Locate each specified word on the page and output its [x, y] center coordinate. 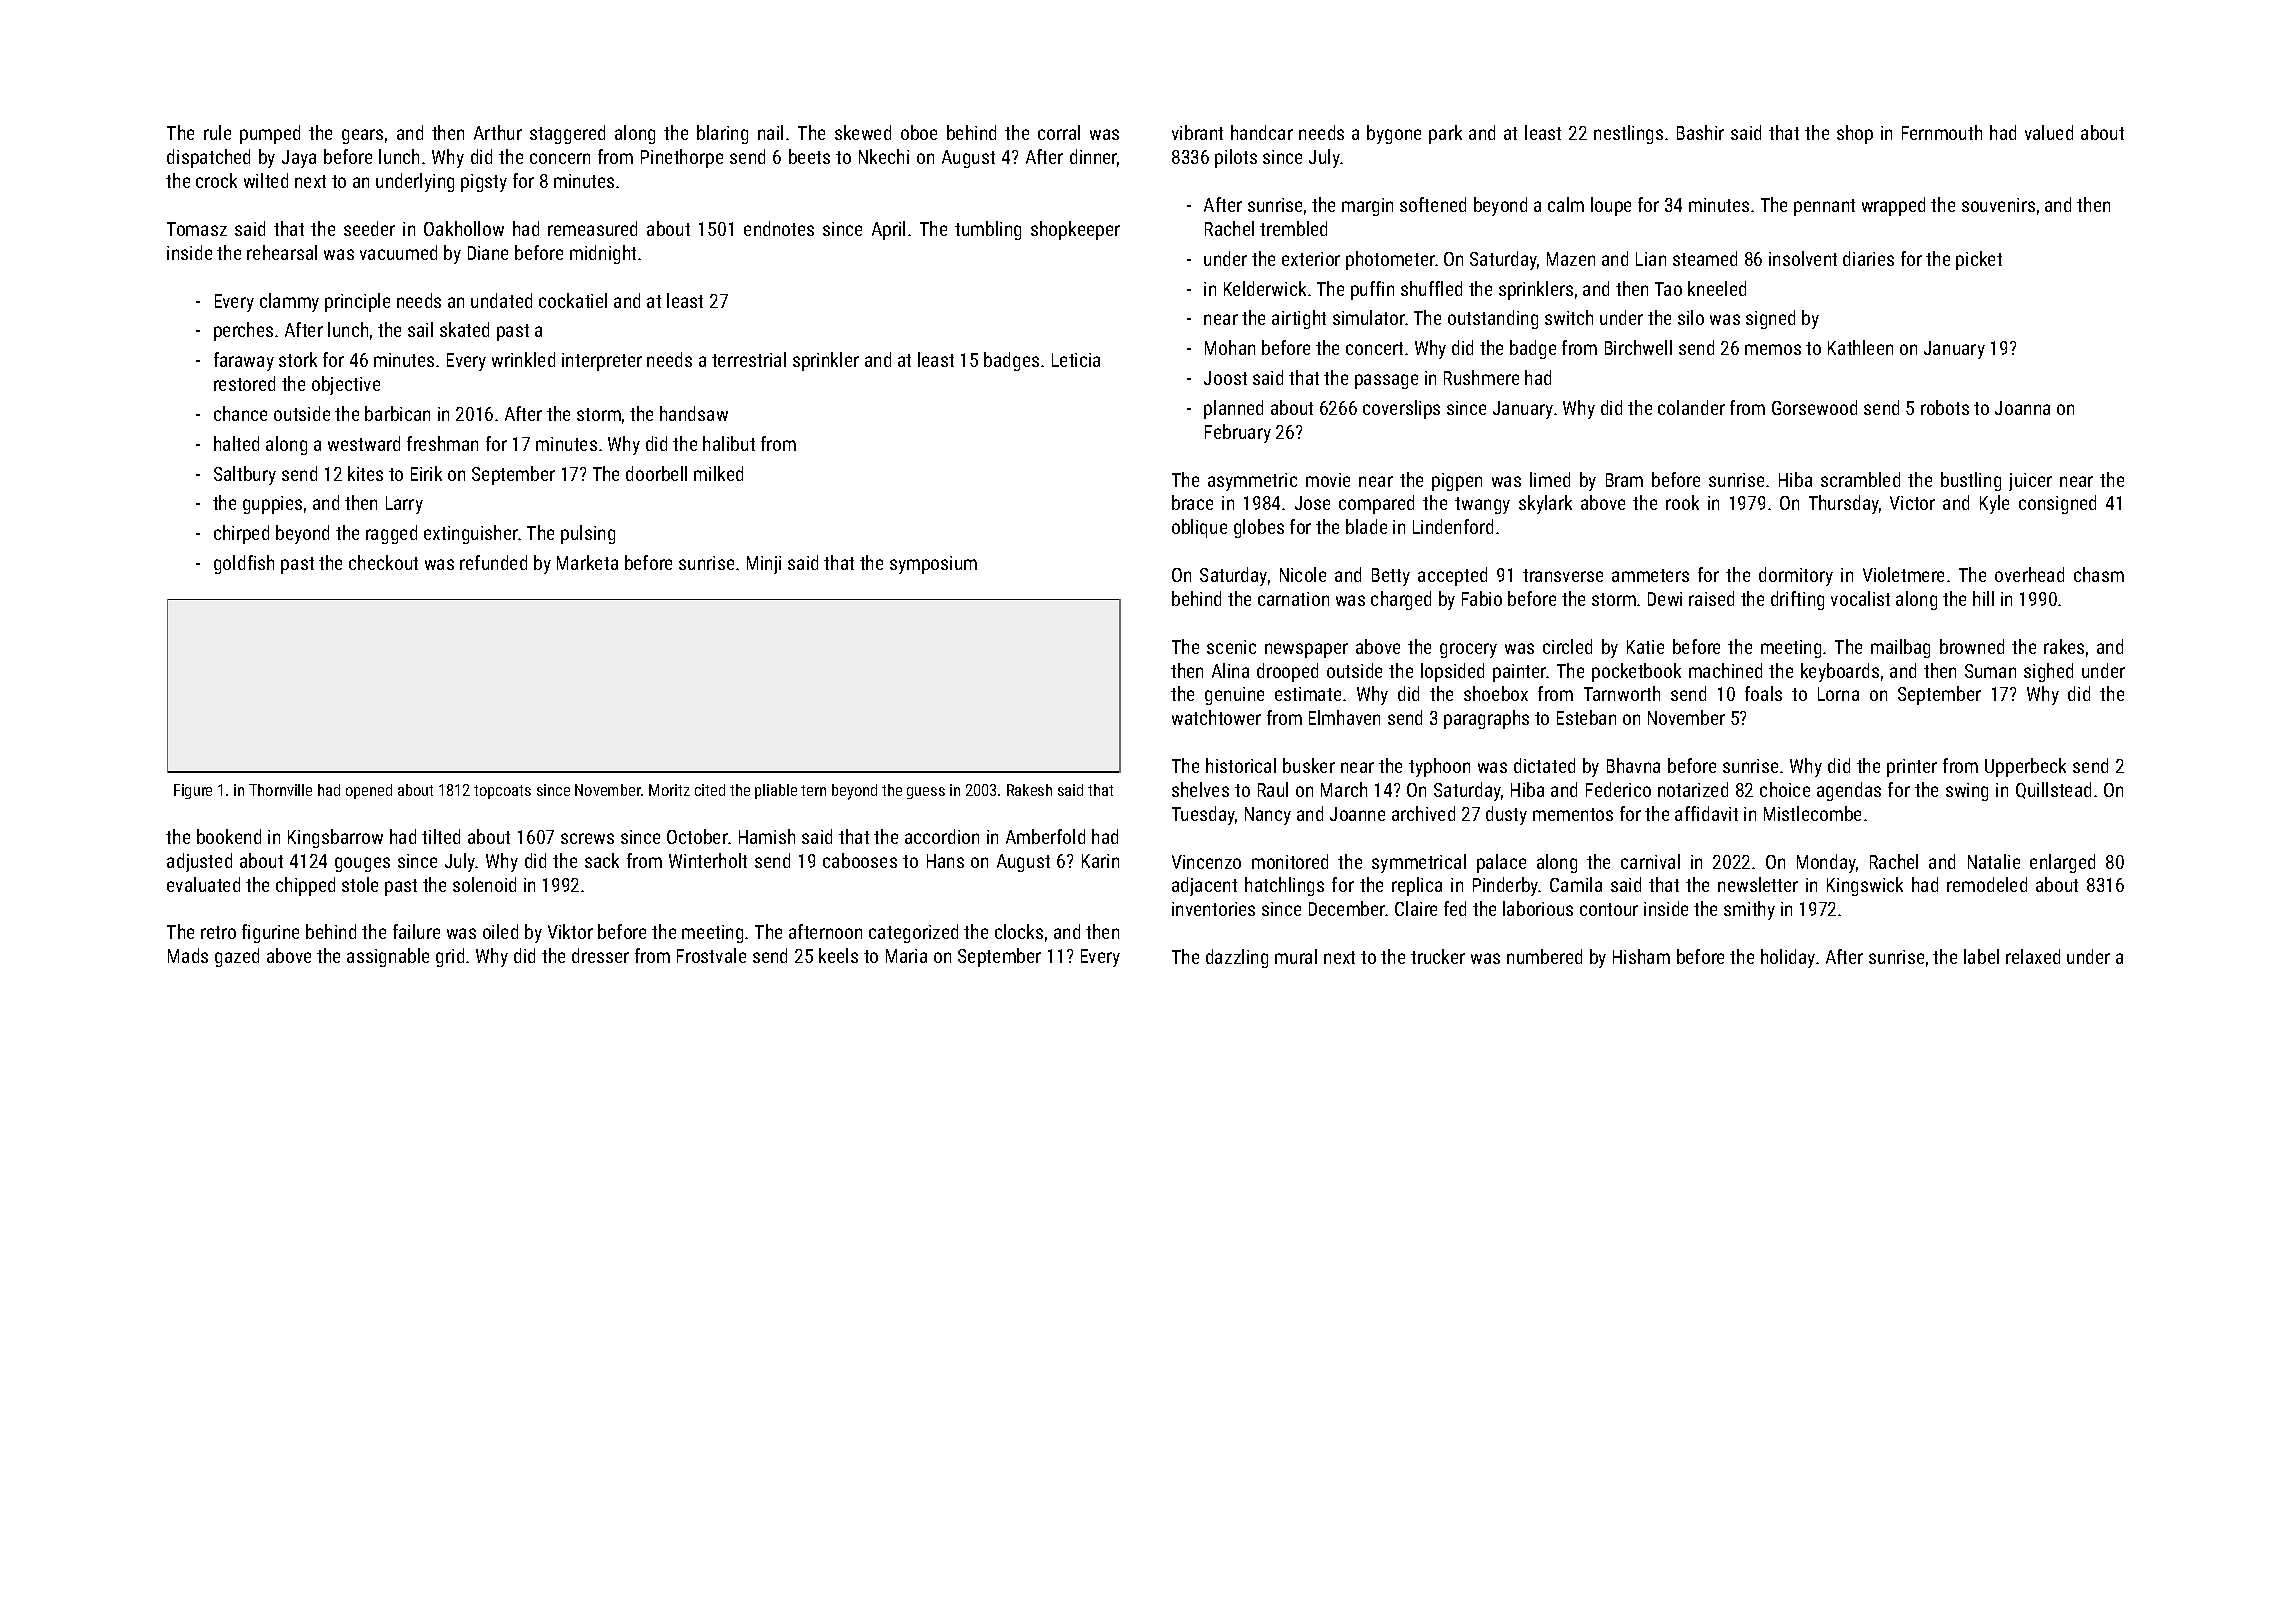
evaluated [203, 884]
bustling [1971, 481]
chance [240, 413]
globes [1259, 528]
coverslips [1401, 409]
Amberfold [1045, 836]
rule [217, 132]
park [1445, 134]
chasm [2099, 574]
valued [2049, 132]
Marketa [587, 562]
